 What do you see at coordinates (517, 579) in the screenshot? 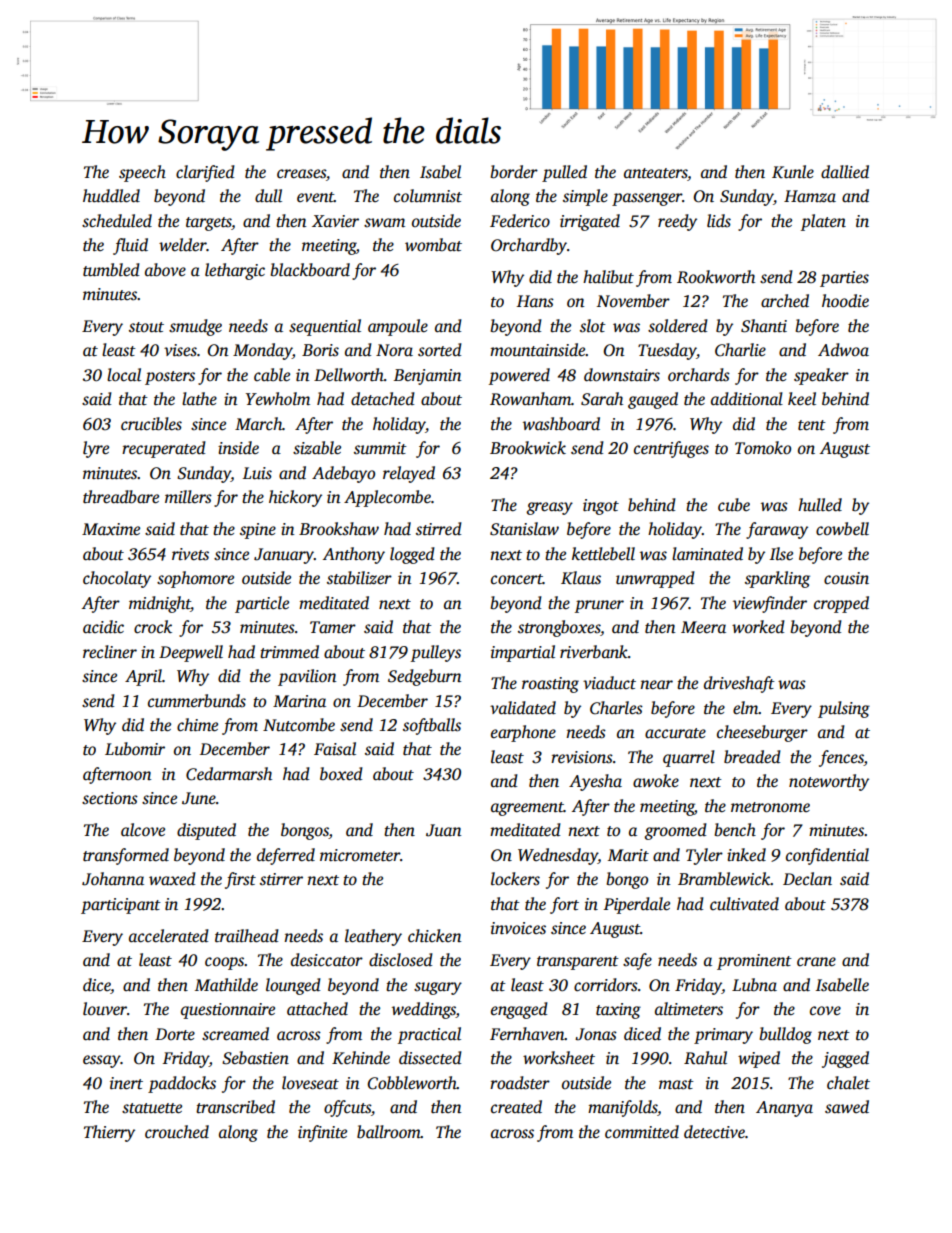
I see `concert` at bounding box center [517, 579].
